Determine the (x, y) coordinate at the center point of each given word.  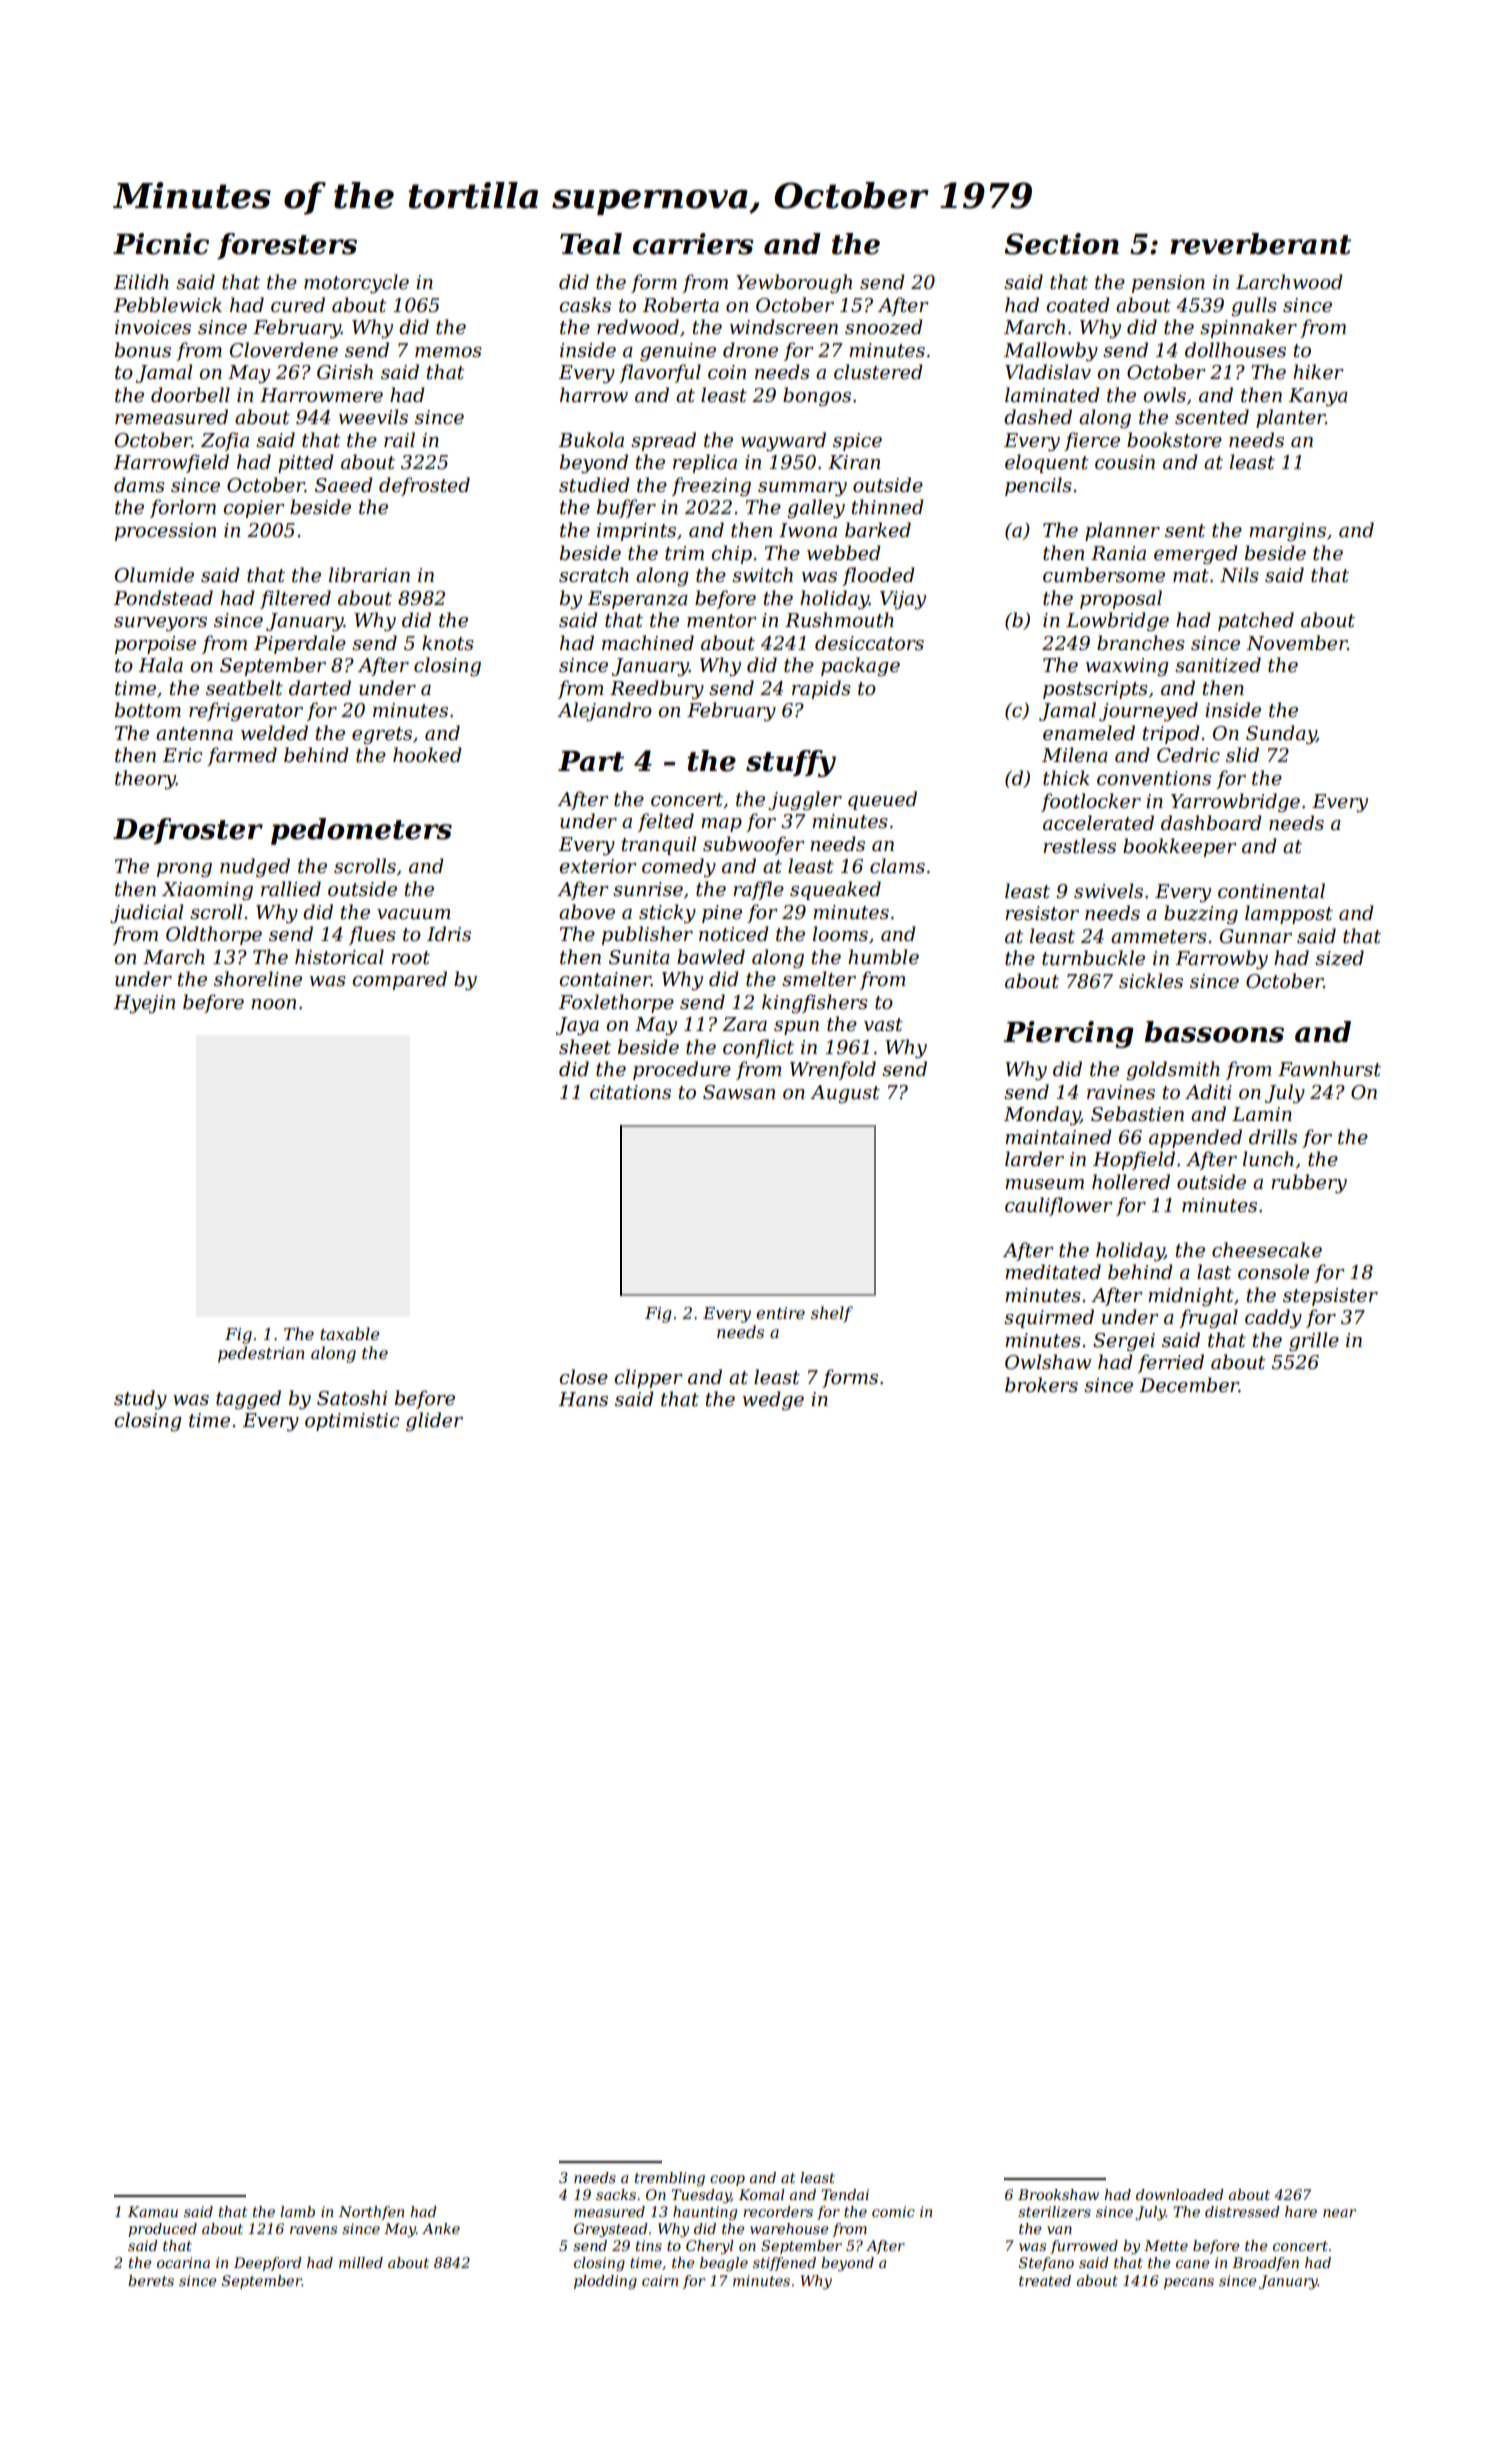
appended (1195, 1138)
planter (1291, 418)
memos (448, 352)
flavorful (660, 373)
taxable (350, 1333)
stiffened (784, 2264)
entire (780, 1313)
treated (1045, 2280)
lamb (297, 2211)
